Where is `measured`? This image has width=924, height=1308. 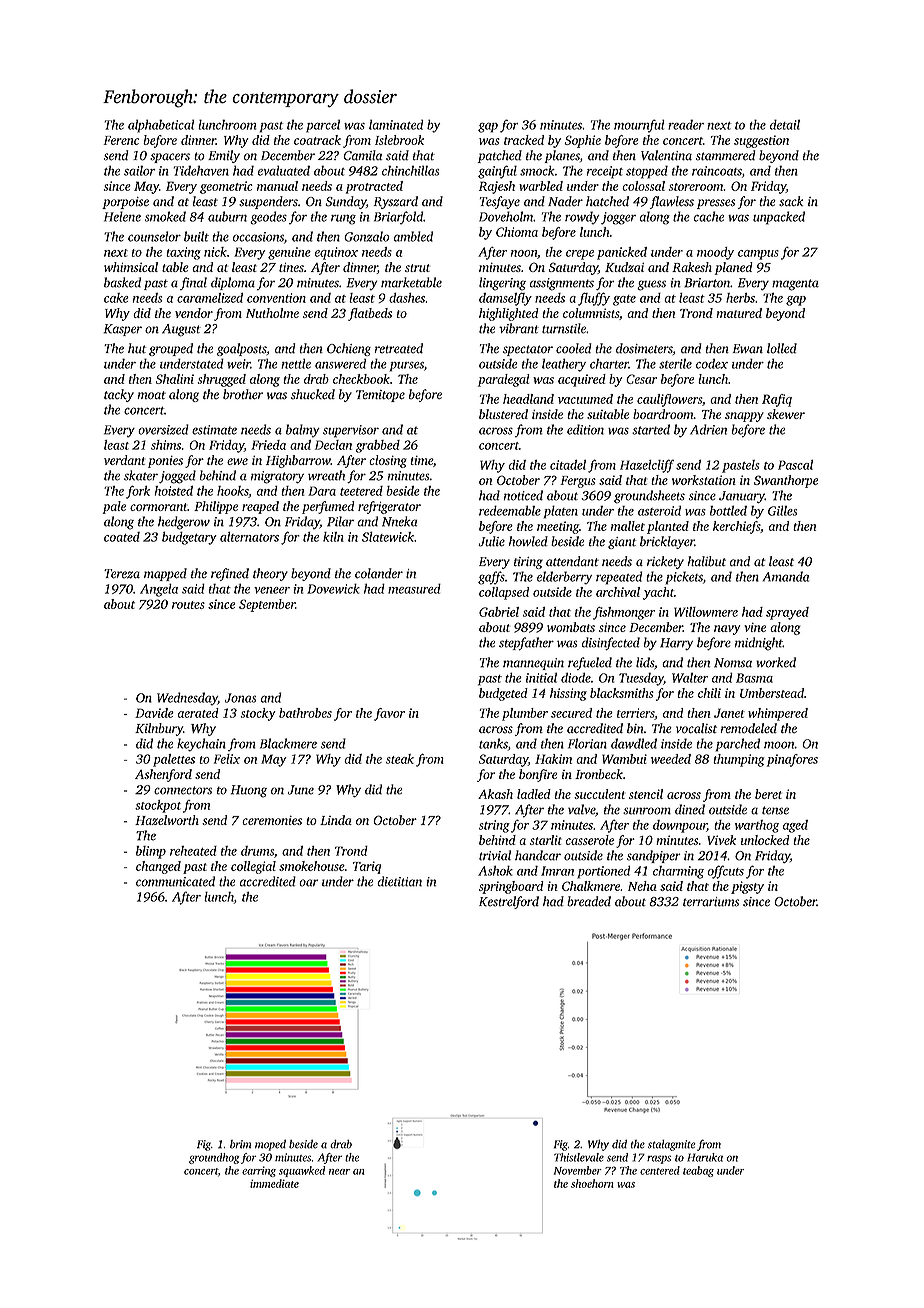 measured is located at coordinates (414, 588).
